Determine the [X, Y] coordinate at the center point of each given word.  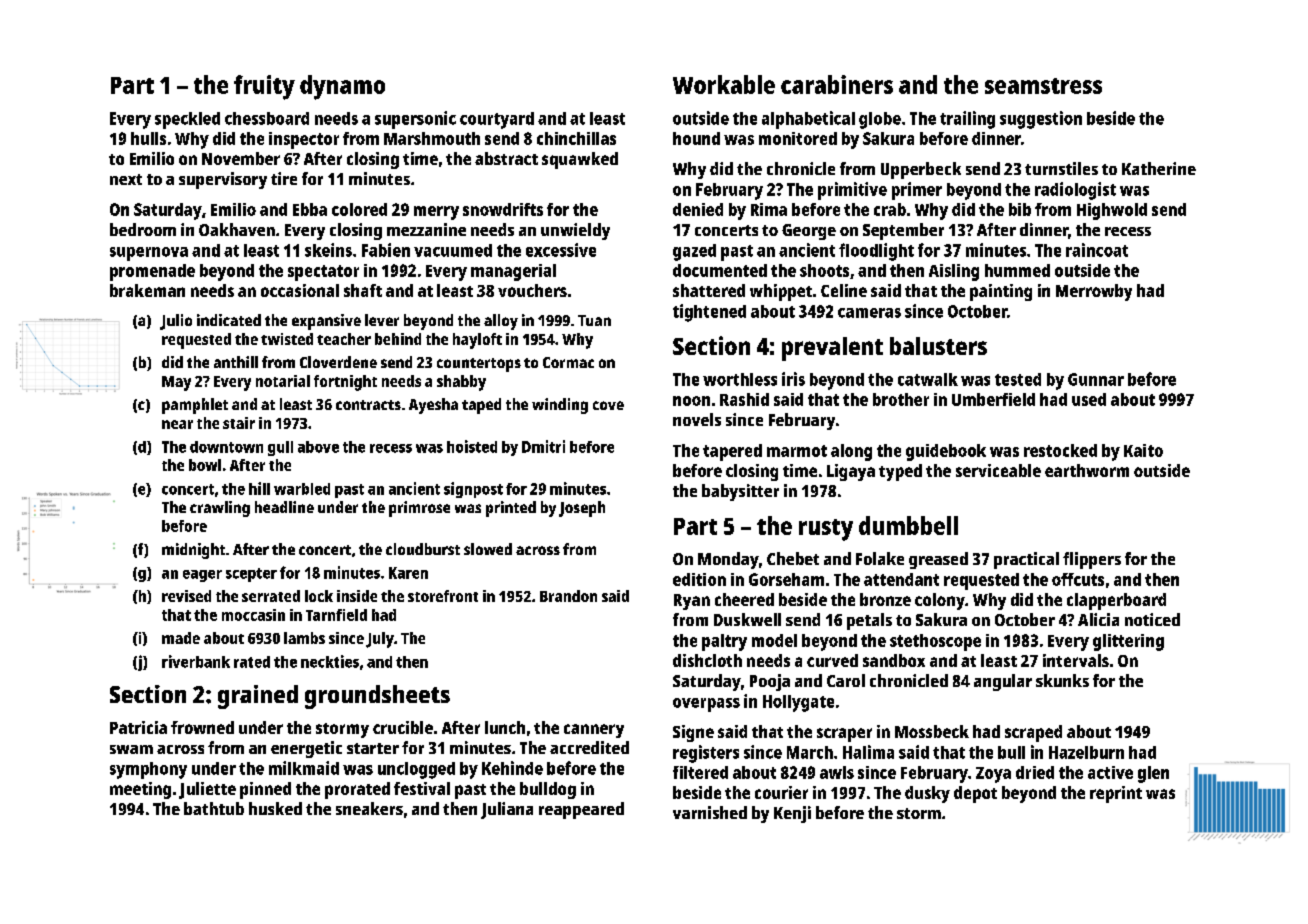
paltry [724, 642]
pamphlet [195, 406]
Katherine [1159, 168]
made [181, 638]
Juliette [207, 790]
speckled [187, 120]
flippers [1092, 560]
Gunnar [1096, 379]
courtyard [497, 120]
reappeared [581, 810]
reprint [1116, 794]
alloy [501, 322]
